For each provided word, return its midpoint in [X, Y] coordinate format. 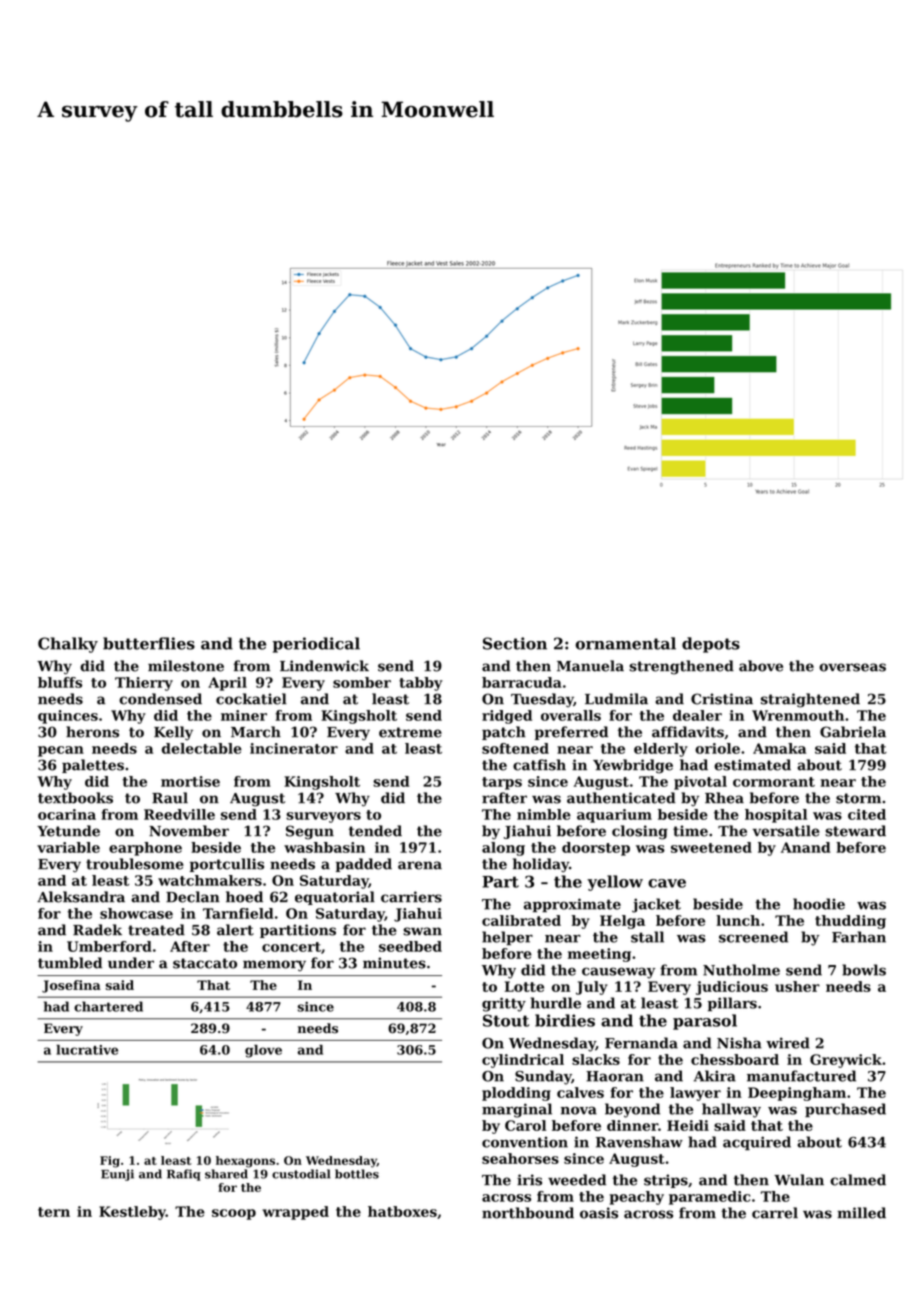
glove [263, 1051]
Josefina [71, 986]
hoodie [819, 904]
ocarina [67, 814]
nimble [544, 814]
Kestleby [132, 1213]
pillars [732, 1004]
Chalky [68, 645]
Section [515, 643]
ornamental [626, 643]
